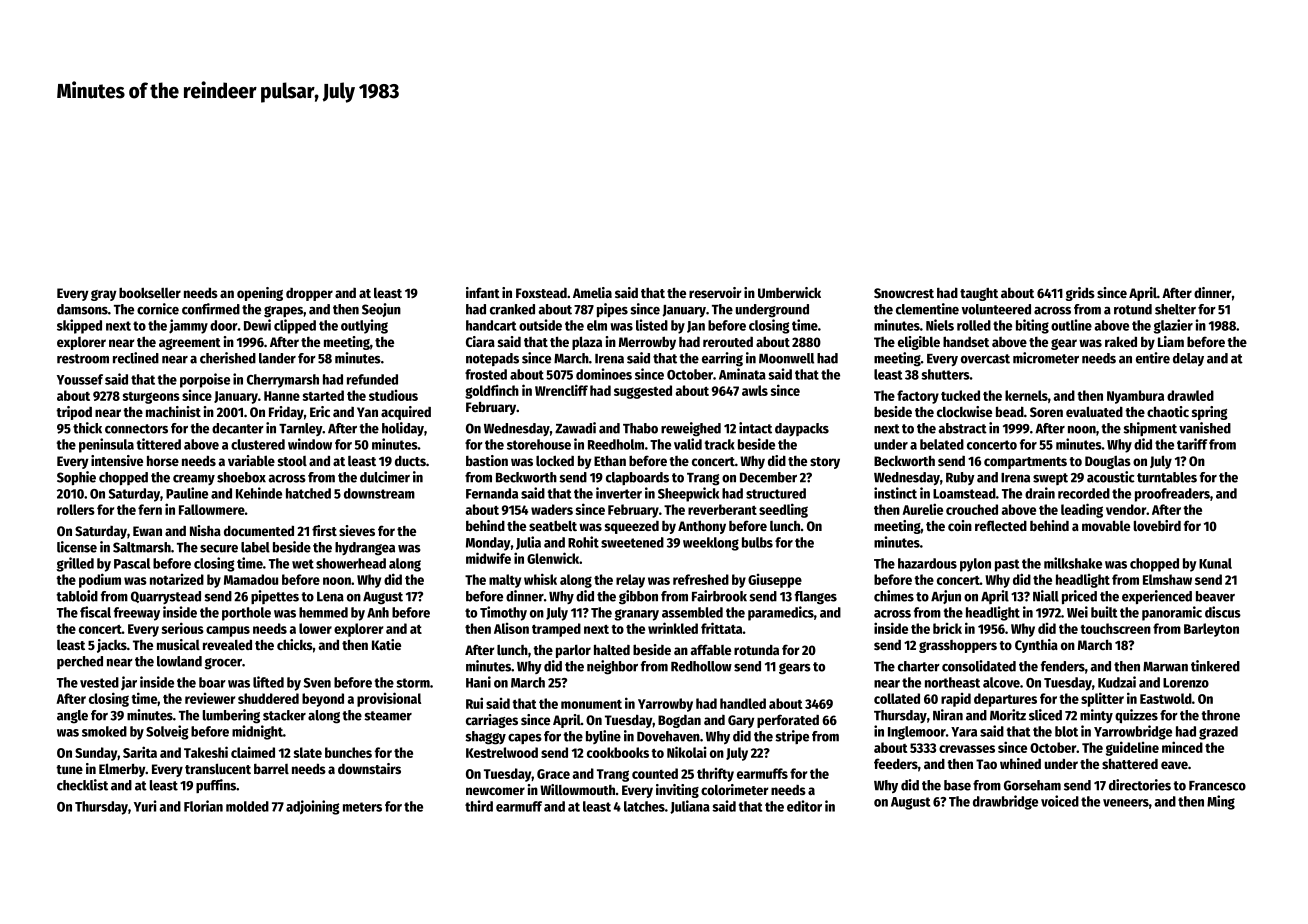 Image resolution: width=1308 pixels, height=924 pixels. What do you see at coordinates (1080, 294) in the document?
I see `grids` at bounding box center [1080, 294].
